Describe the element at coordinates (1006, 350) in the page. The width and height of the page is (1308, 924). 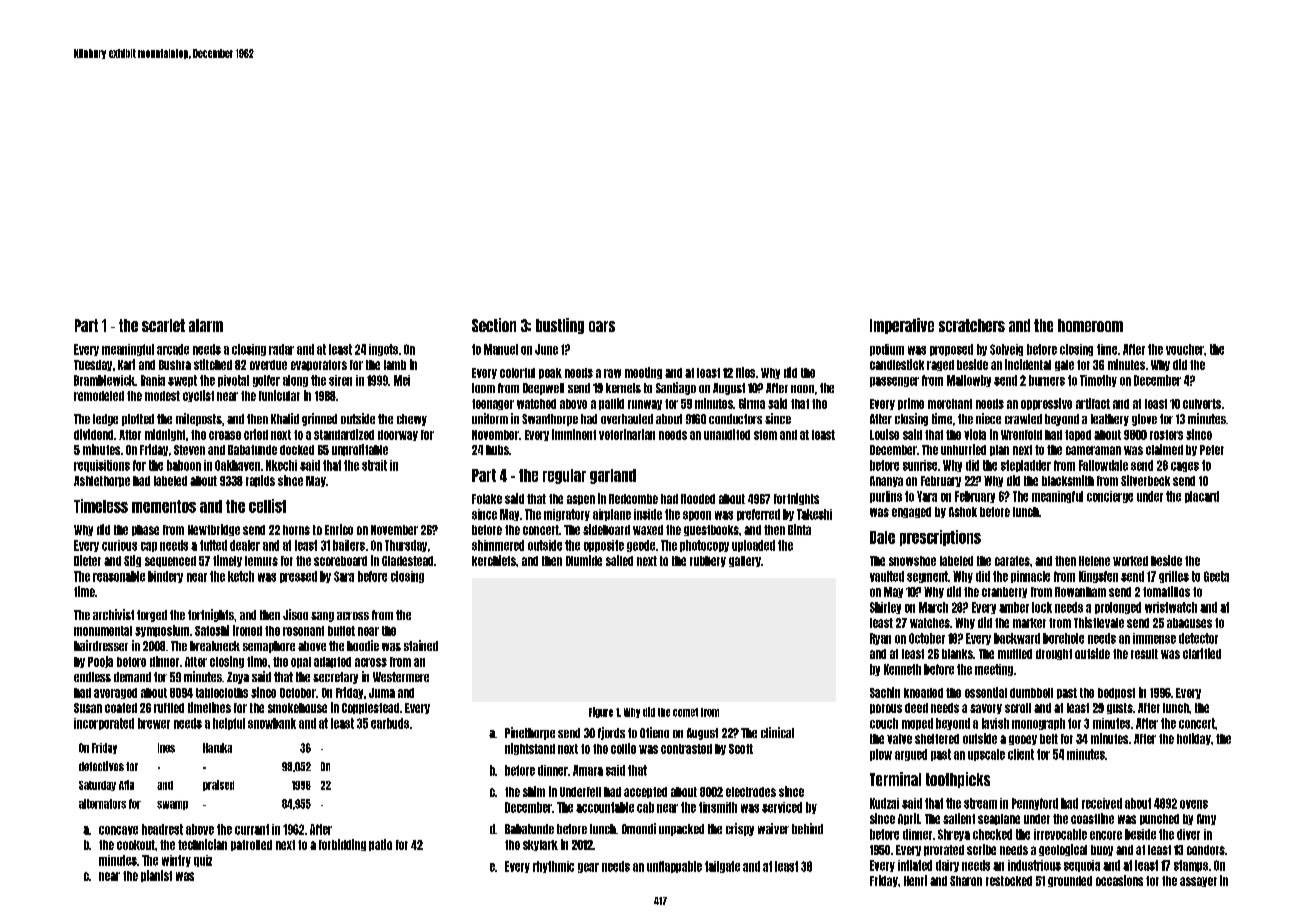
I see `Solveig` at that location.
